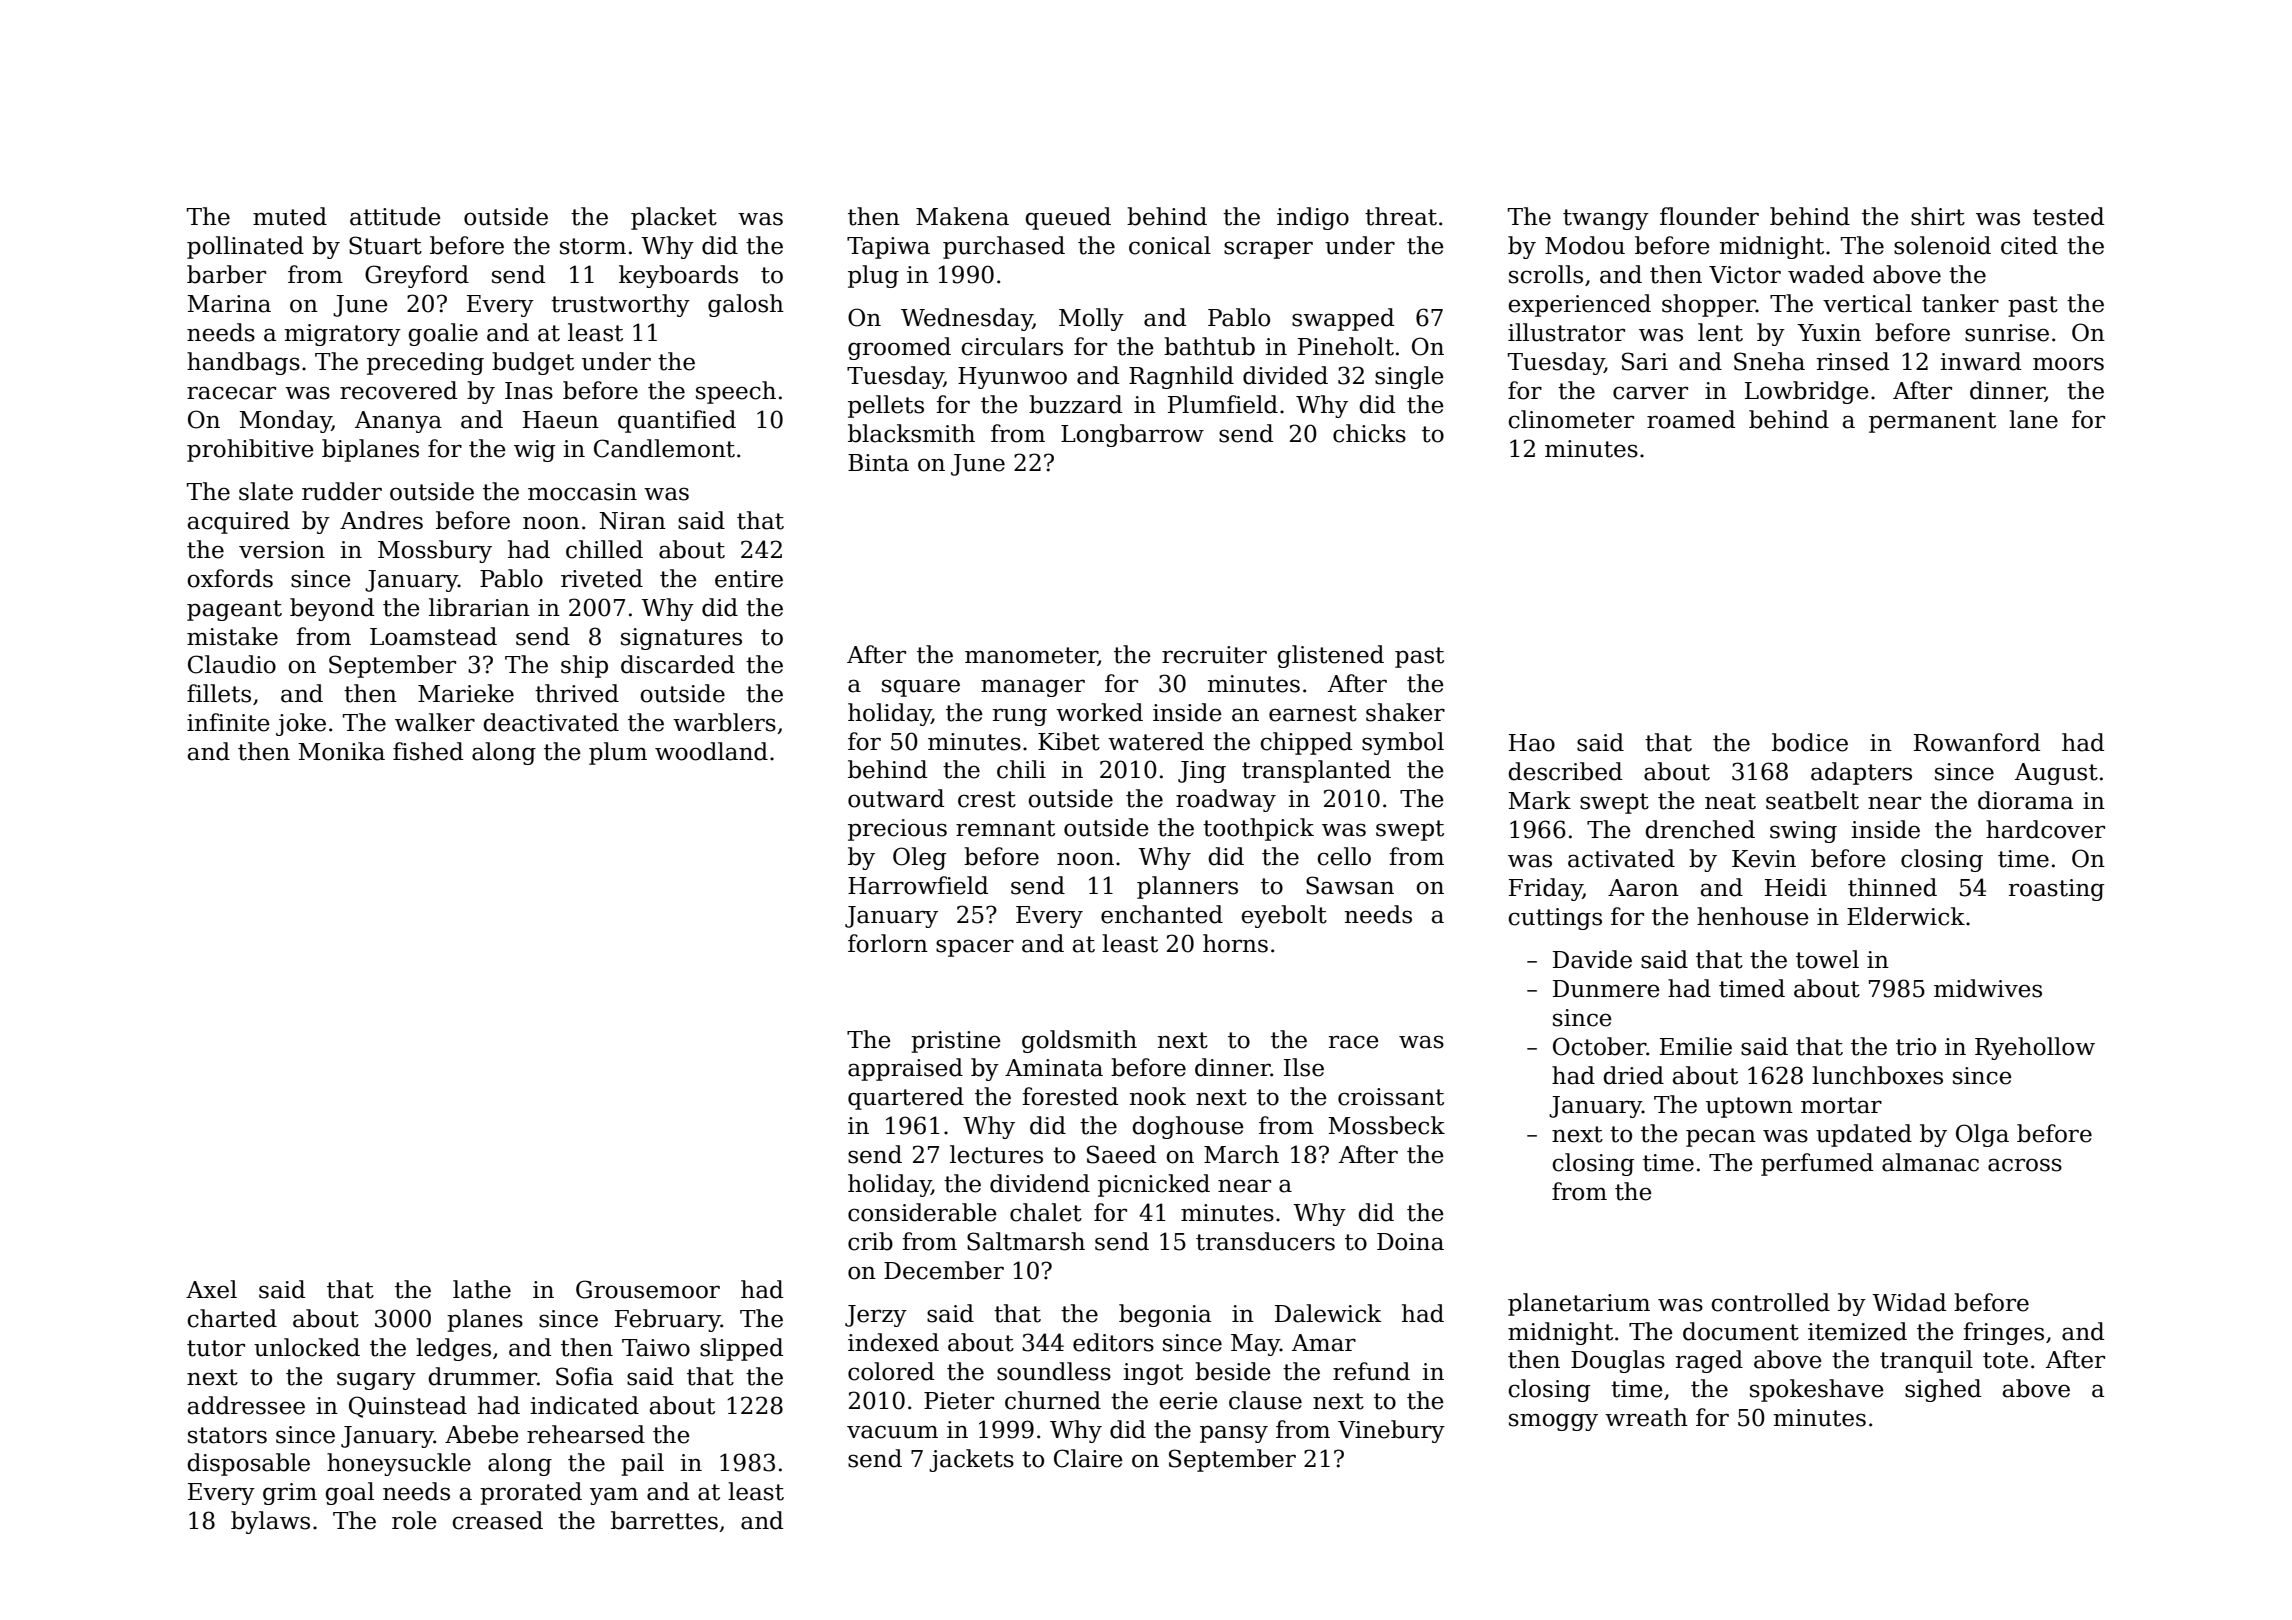  What do you see at coordinates (906, 1098) in the document?
I see `quartered` at bounding box center [906, 1098].
